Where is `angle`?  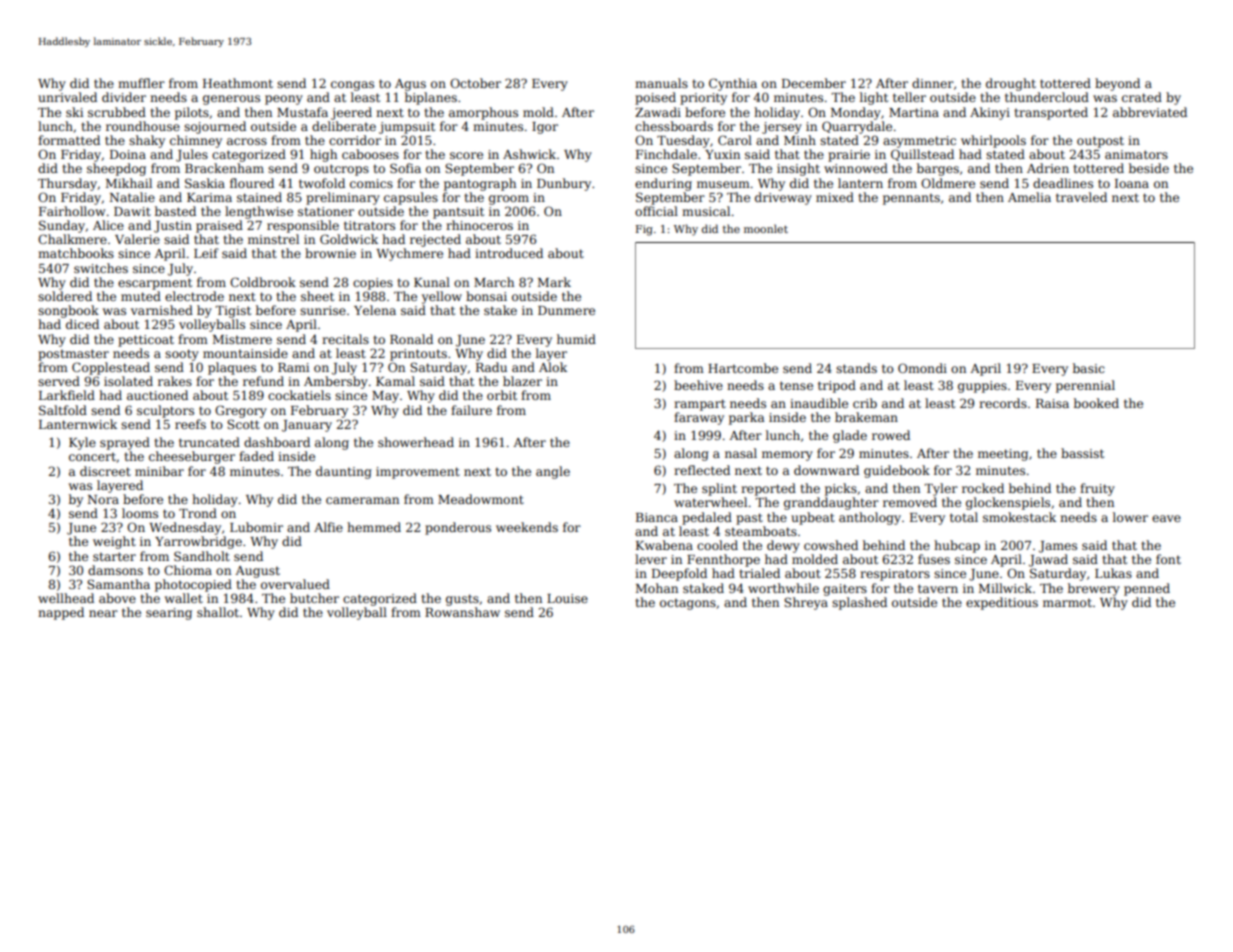
angle is located at coordinates (553, 472).
